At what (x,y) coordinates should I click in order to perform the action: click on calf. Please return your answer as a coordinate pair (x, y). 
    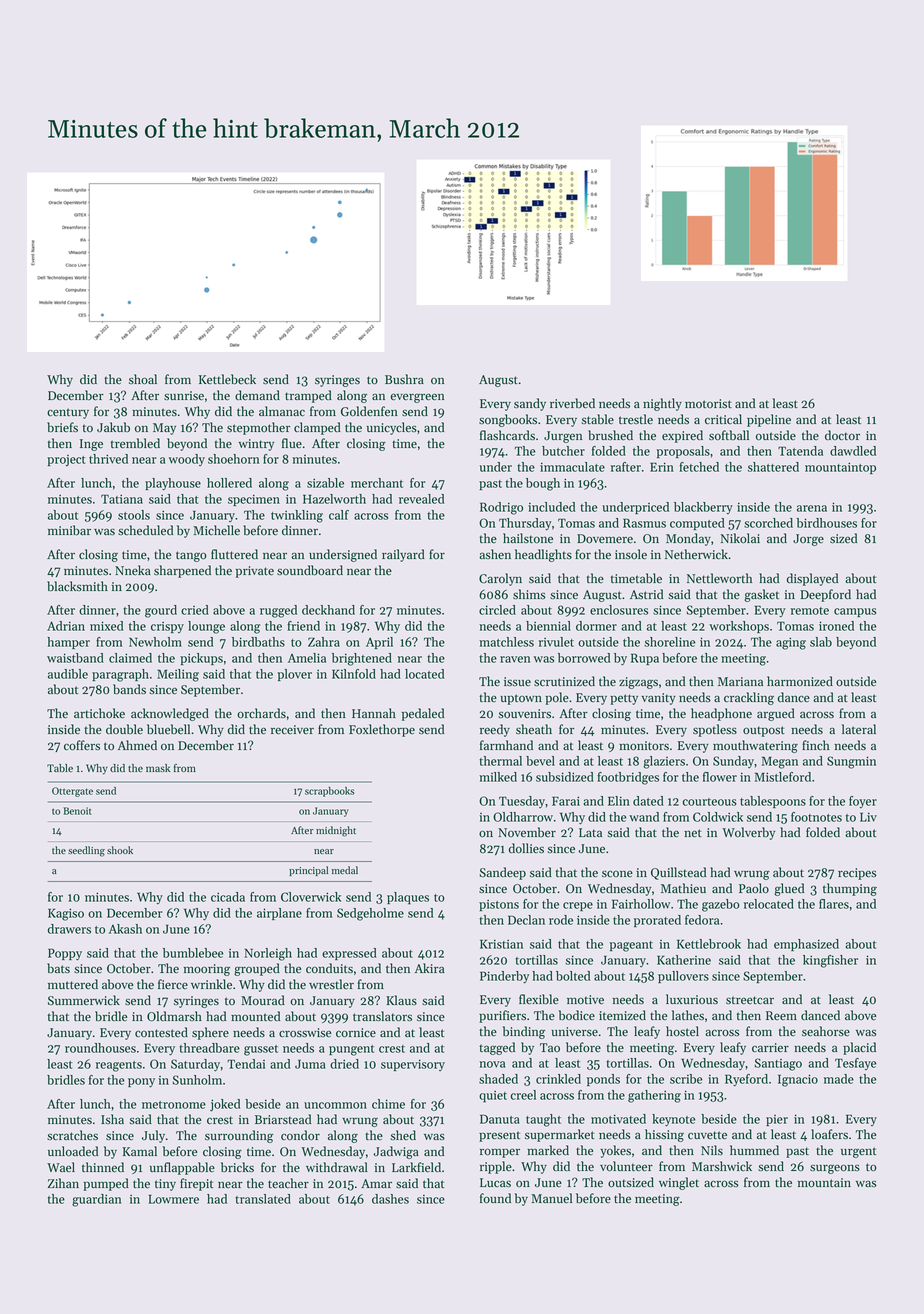
    Looking at the image, I should click on (339, 515).
